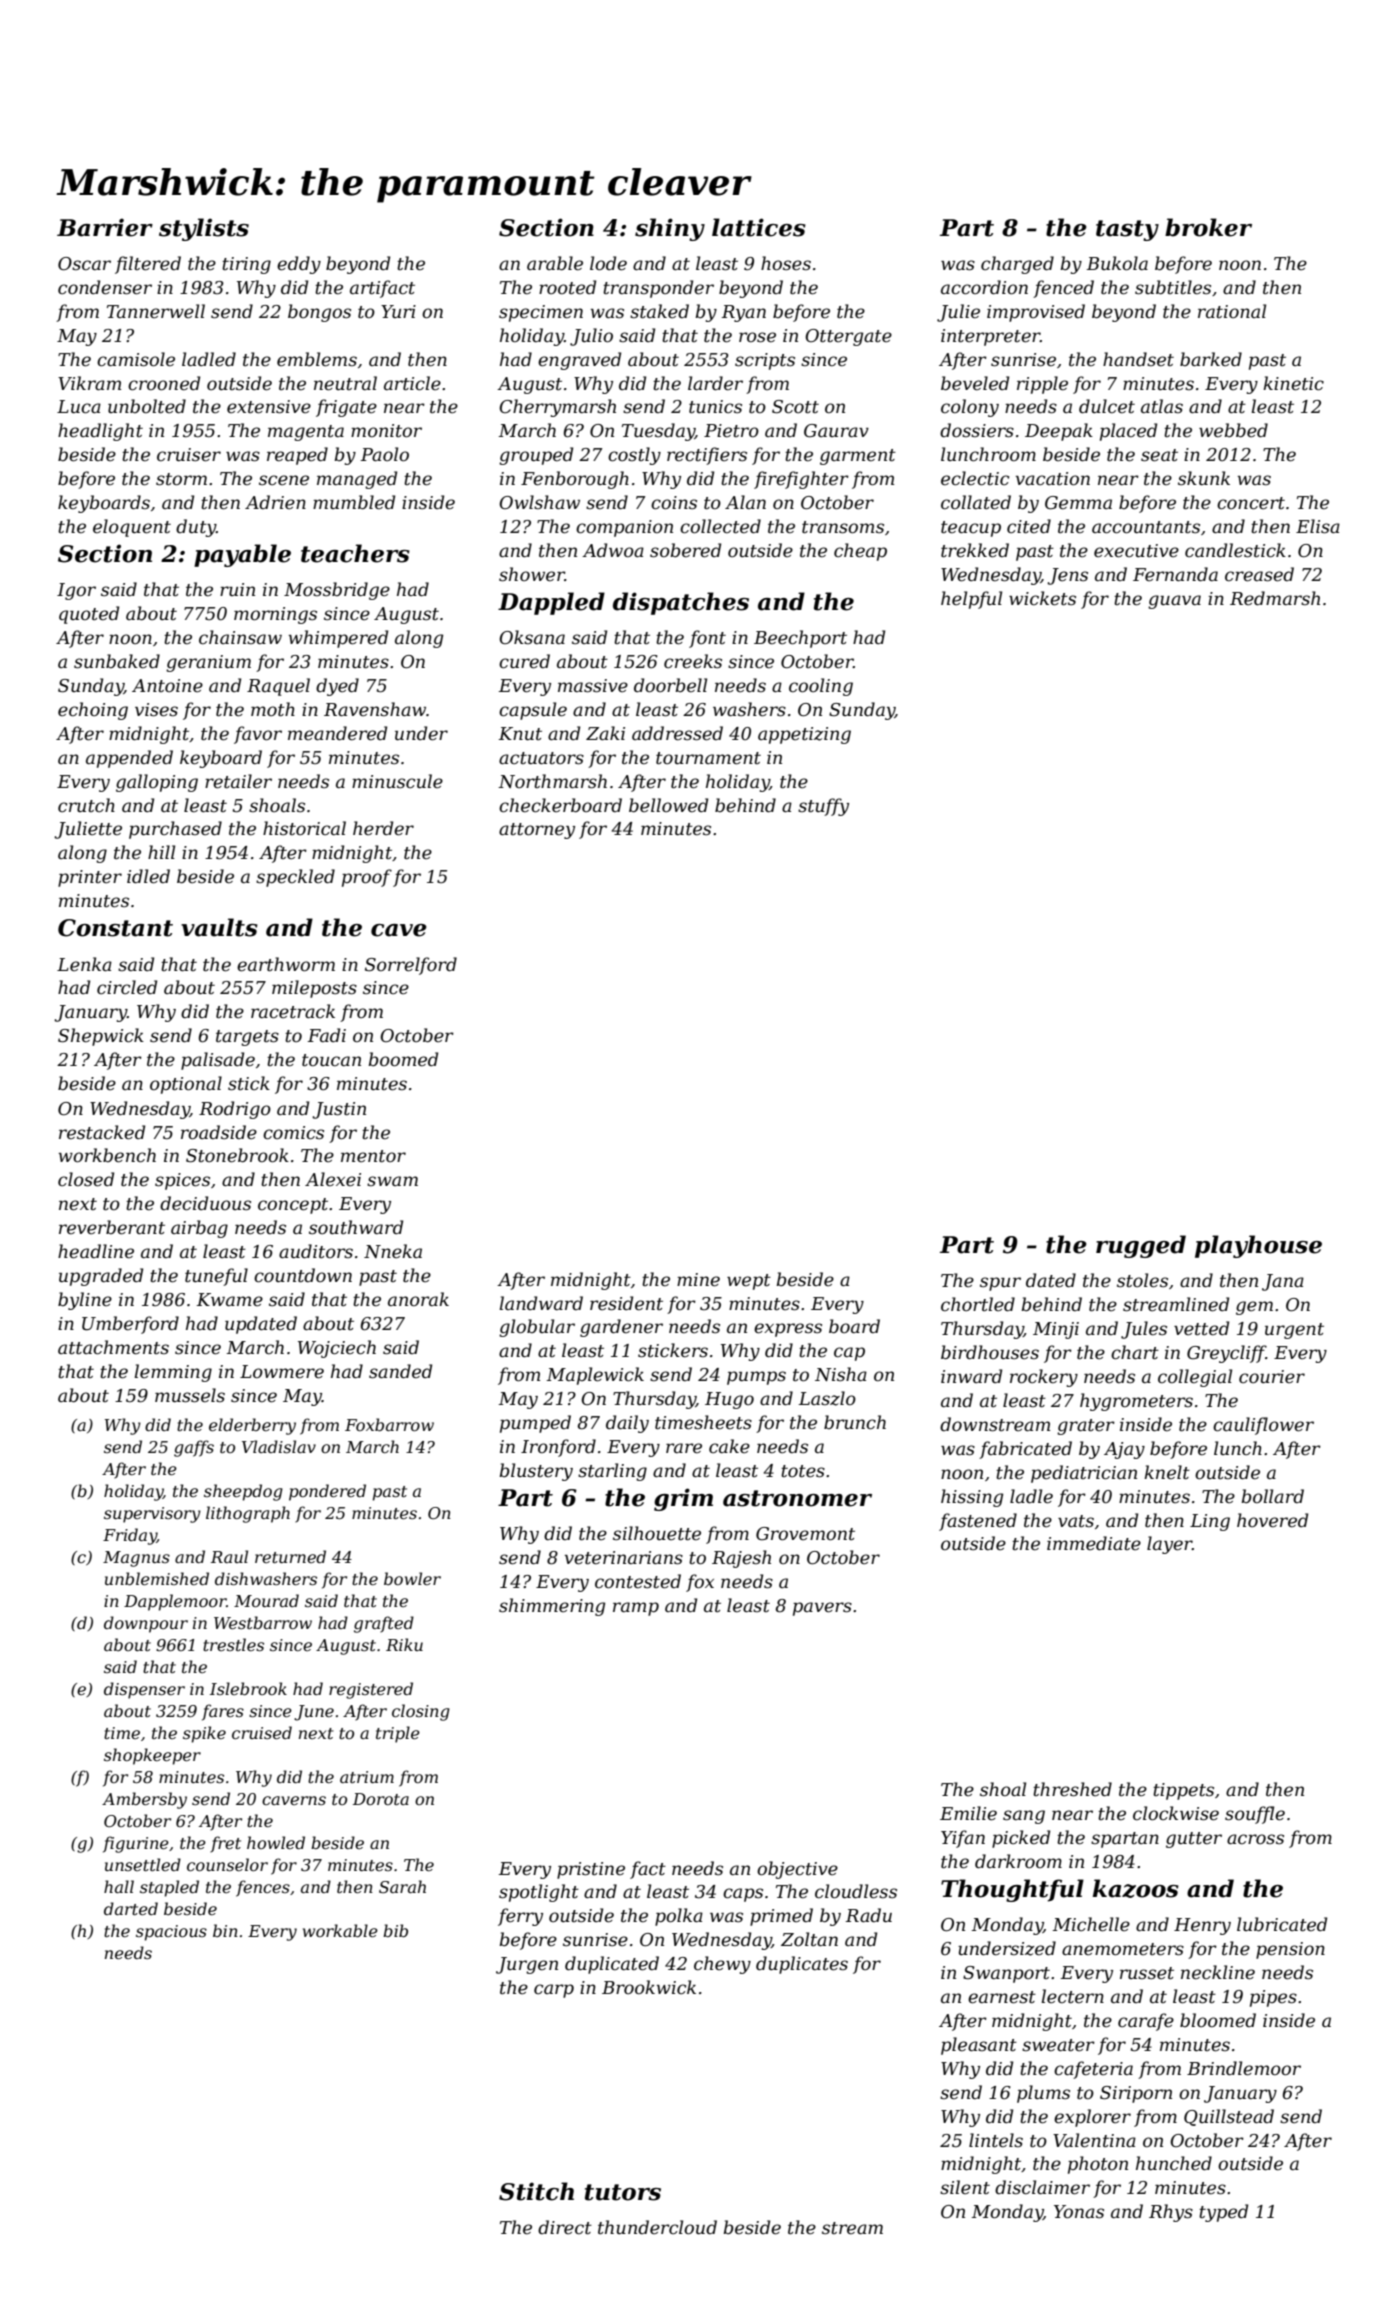 The width and height of the screenshot is (1399, 2304). I want to click on direct, so click(565, 2227).
